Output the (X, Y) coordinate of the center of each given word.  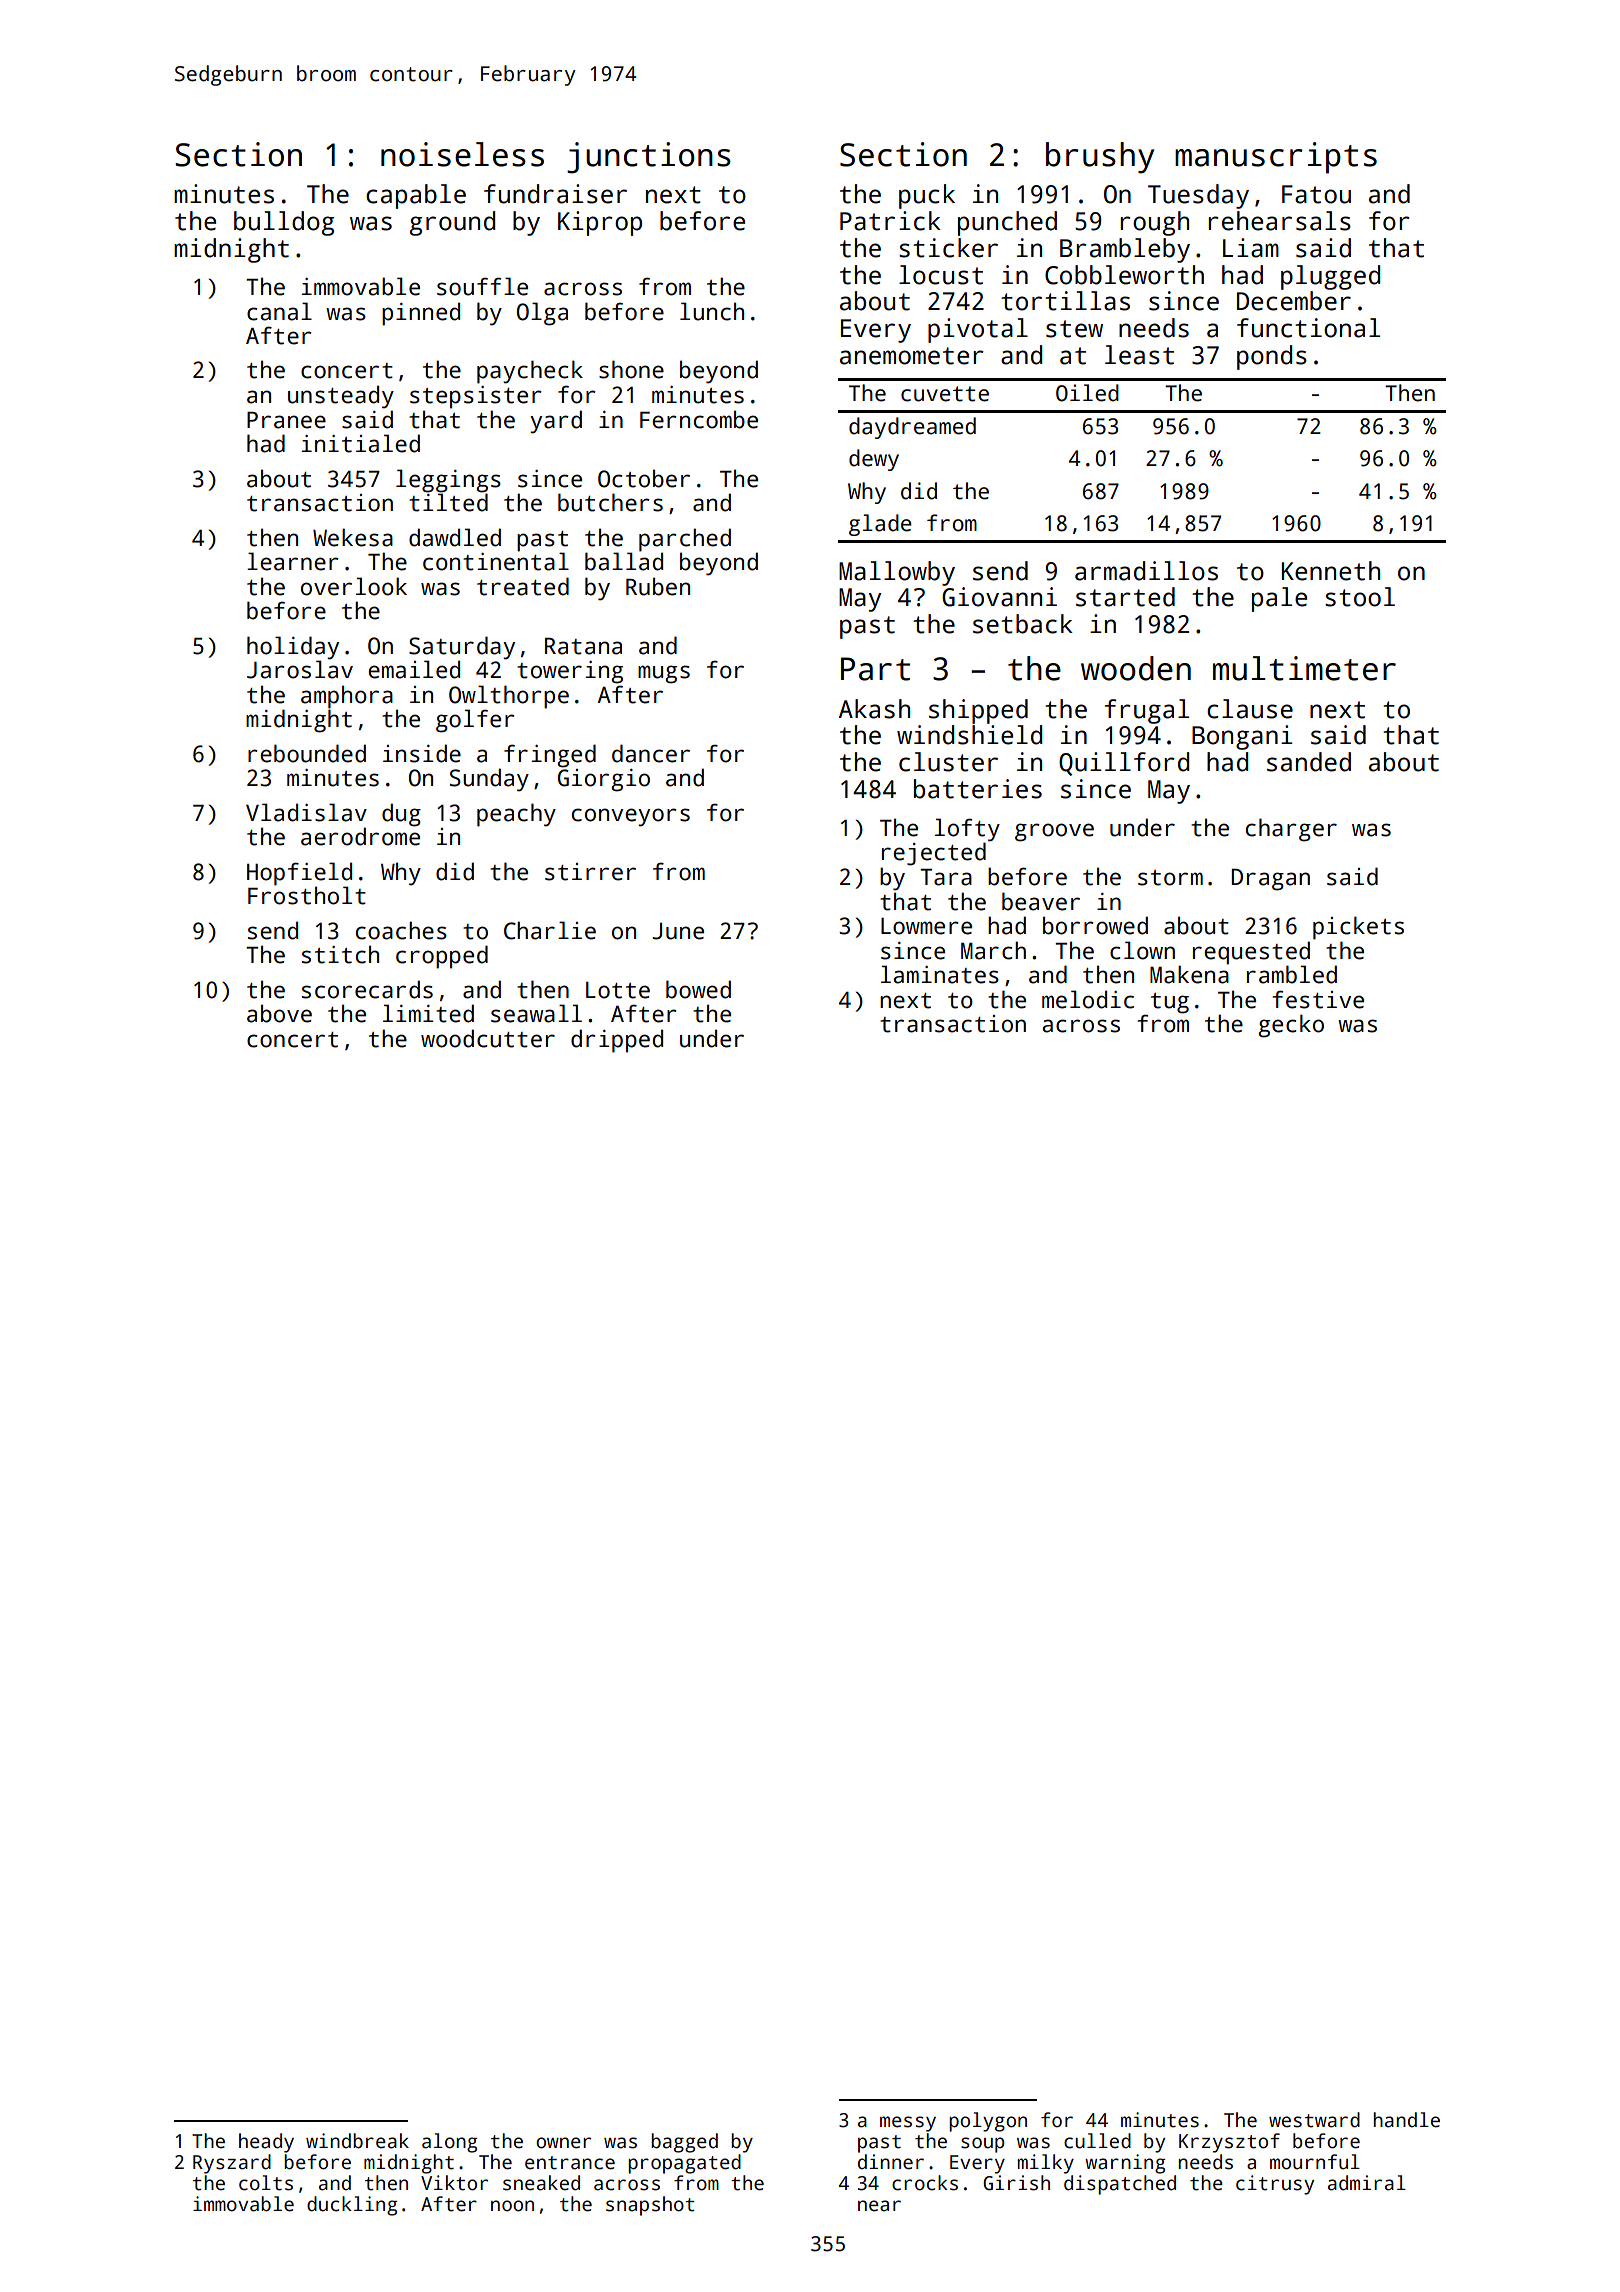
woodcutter (488, 1038)
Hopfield (299, 874)
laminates (940, 974)
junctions (649, 158)
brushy (1100, 158)
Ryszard (232, 2164)
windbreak (357, 2141)
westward (1314, 2120)
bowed (698, 989)
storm (1170, 878)
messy (908, 2124)
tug (1170, 1003)
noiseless (462, 154)
